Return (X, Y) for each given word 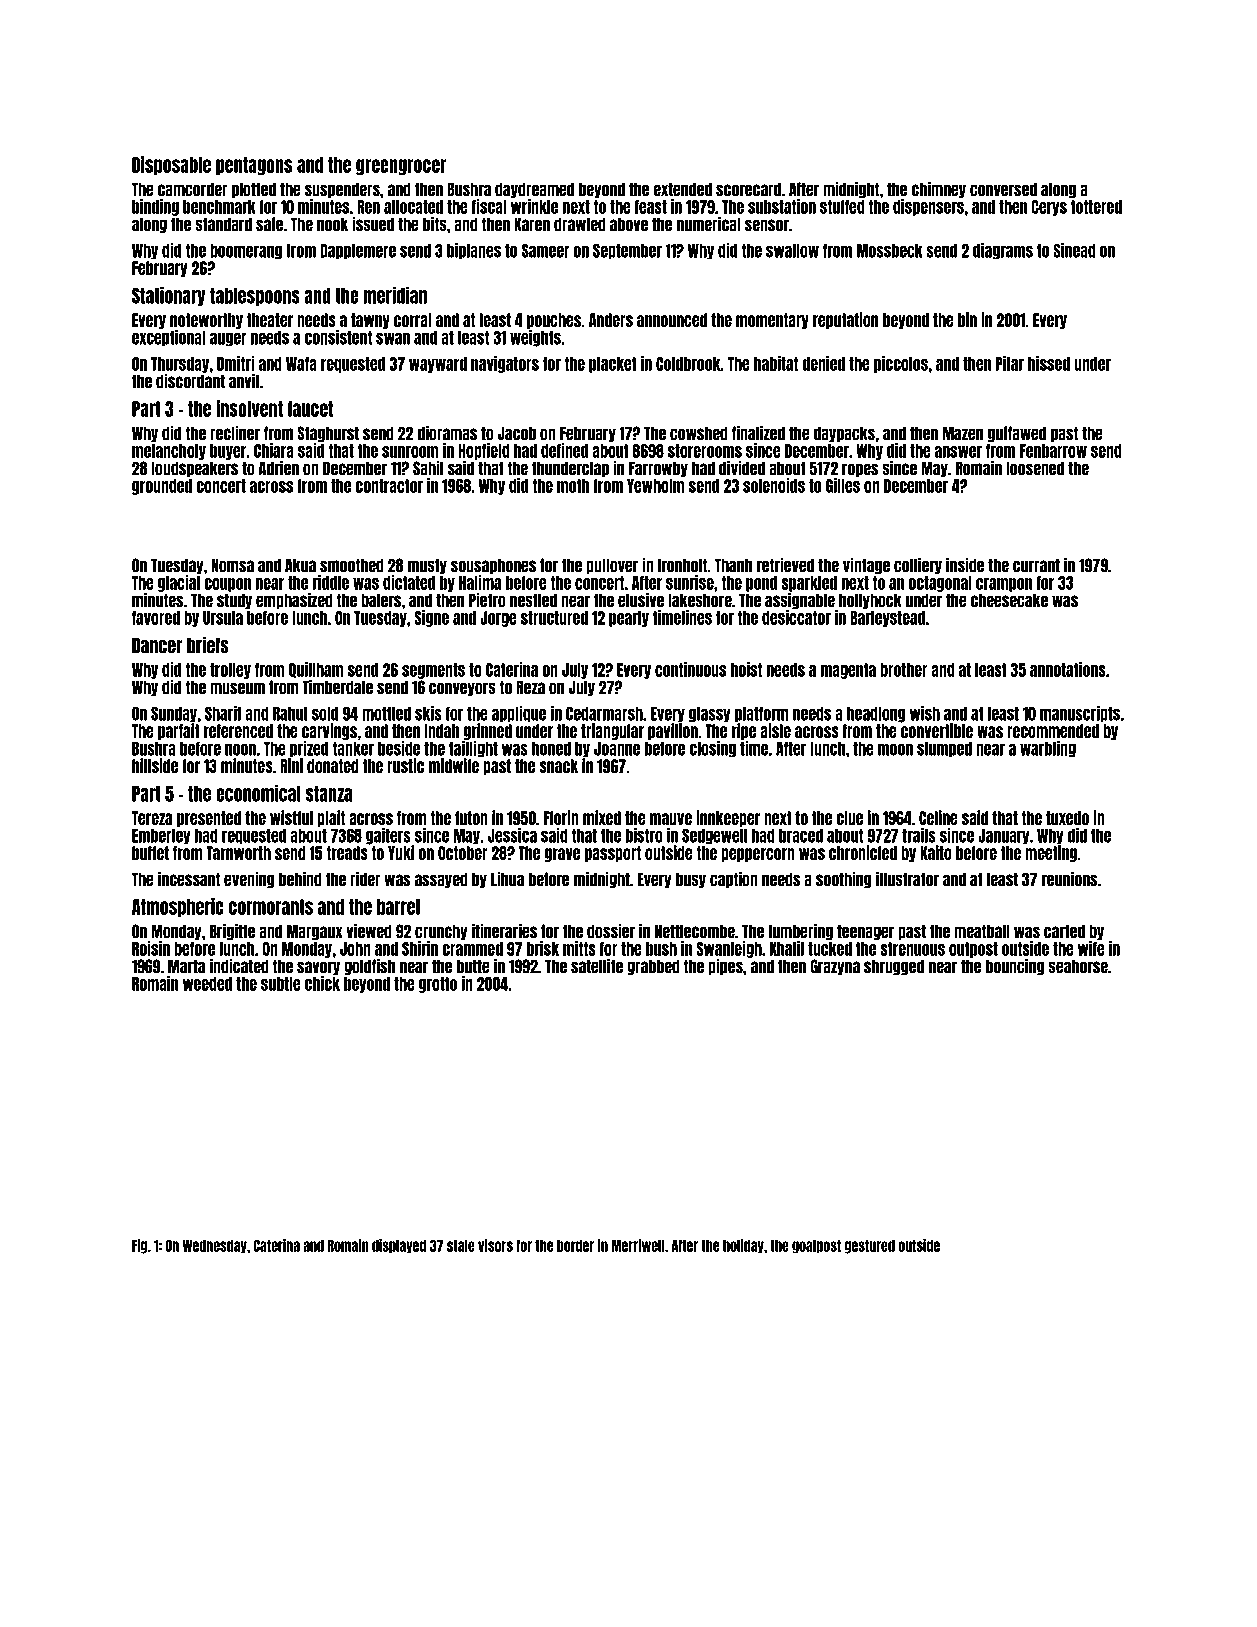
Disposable (171, 165)
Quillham (316, 670)
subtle (281, 984)
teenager (865, 932)
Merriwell (638, 1245)
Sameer (546, 250)
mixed (602, 817)
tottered (1096, 207)
